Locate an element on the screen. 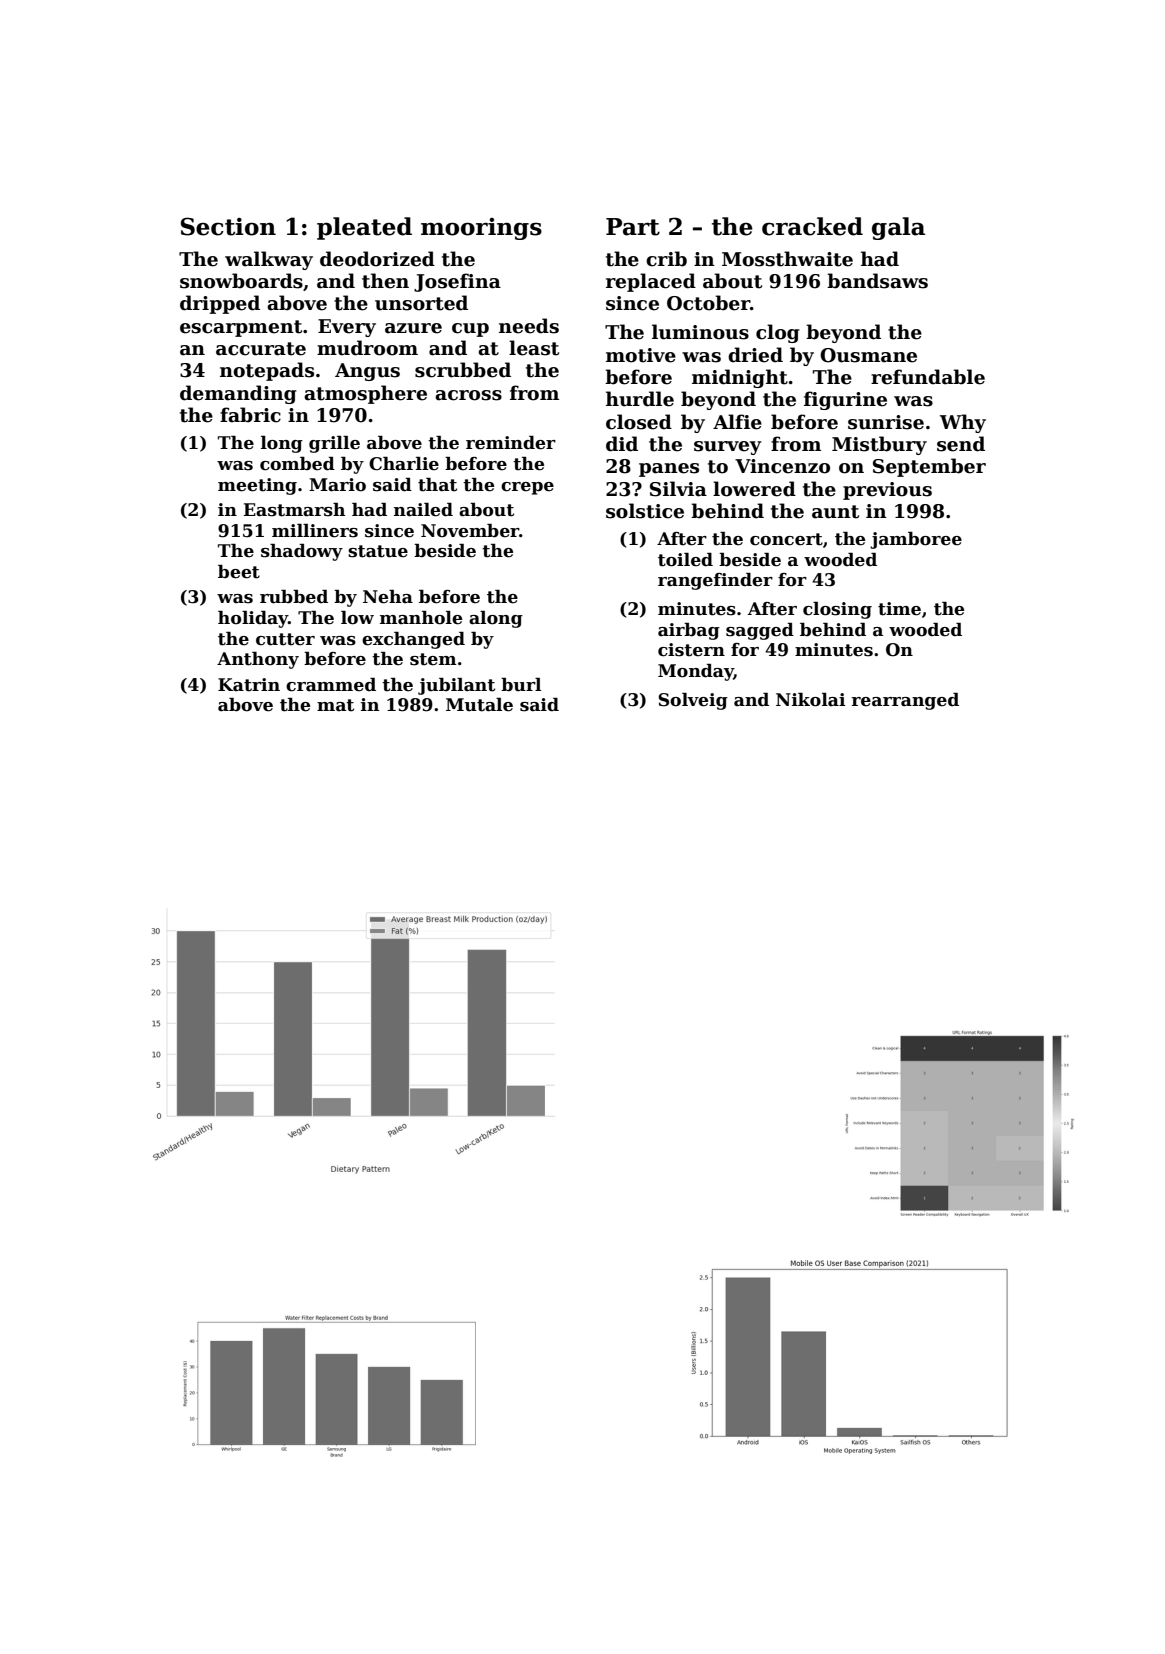  deodorized is located at coordinates (377, 259).
